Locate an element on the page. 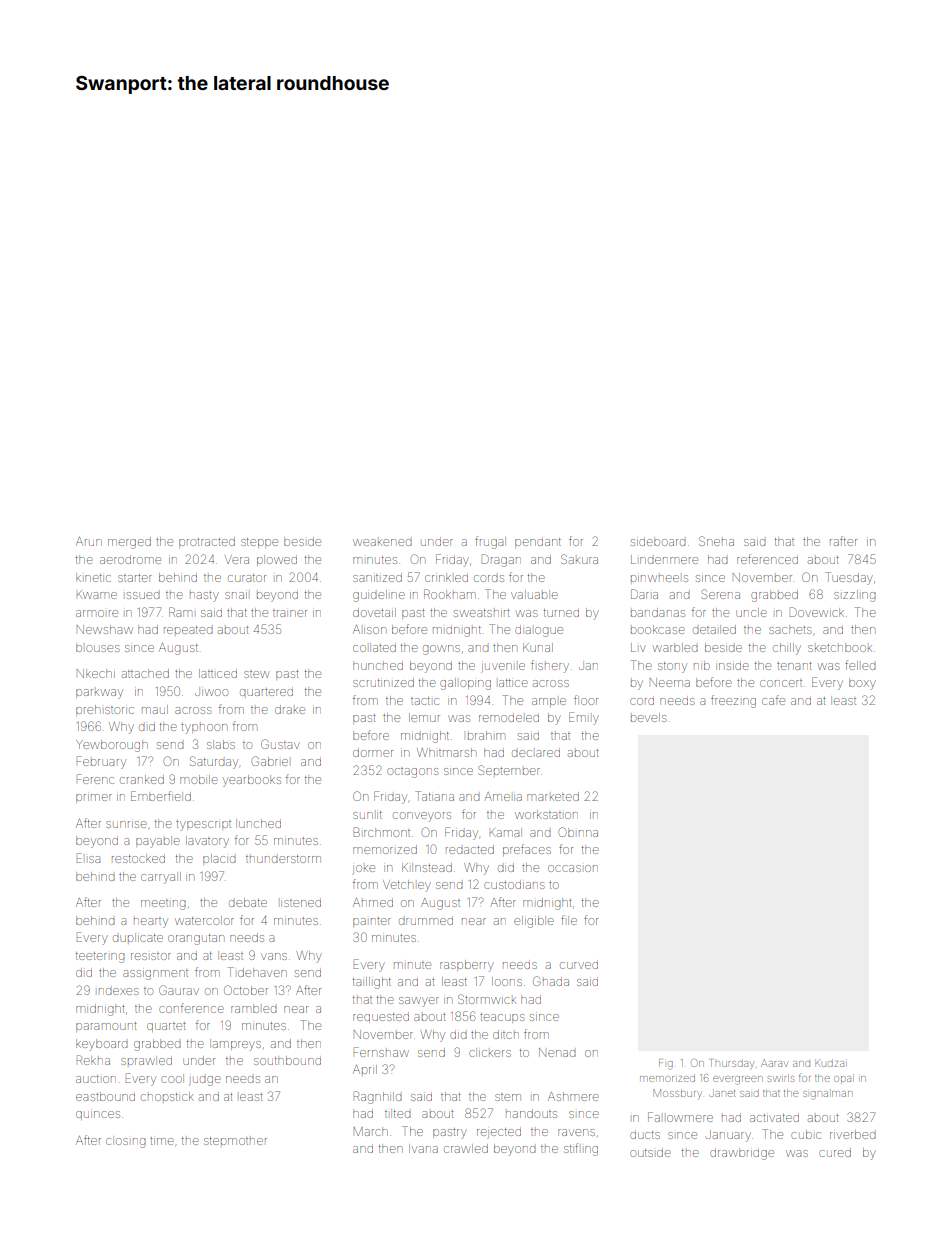 This document has width=952, height=1233. curved is located at coordinates (579, 964).
